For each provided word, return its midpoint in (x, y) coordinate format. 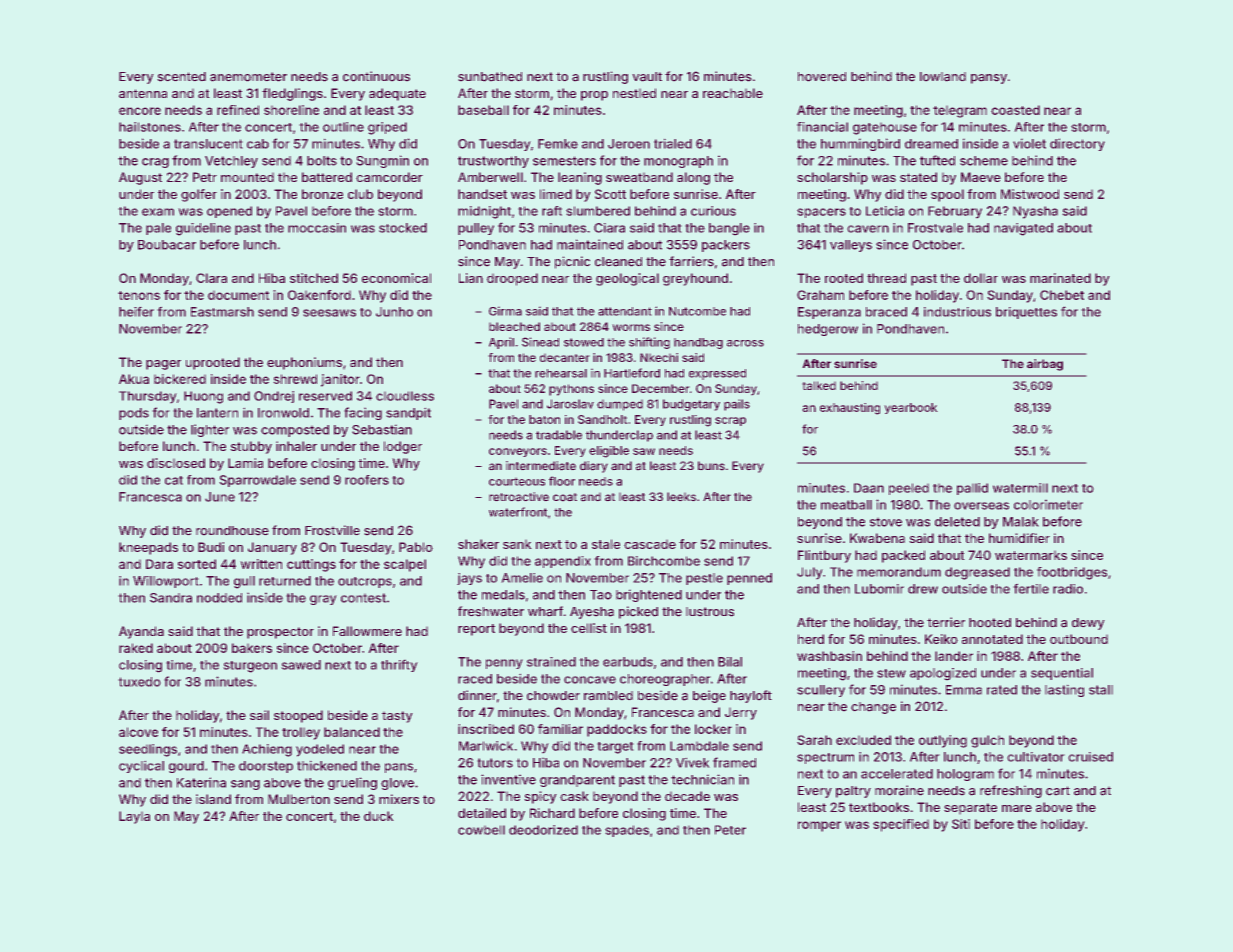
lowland (943, 77)
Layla (134, 817)
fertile (1031, 589)
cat (174, 480)
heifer (136, 312)
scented (182, 77)
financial (822, 127)
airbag (1045, 365)
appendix (562, 562)
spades (627, 831)
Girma (505, 311)
